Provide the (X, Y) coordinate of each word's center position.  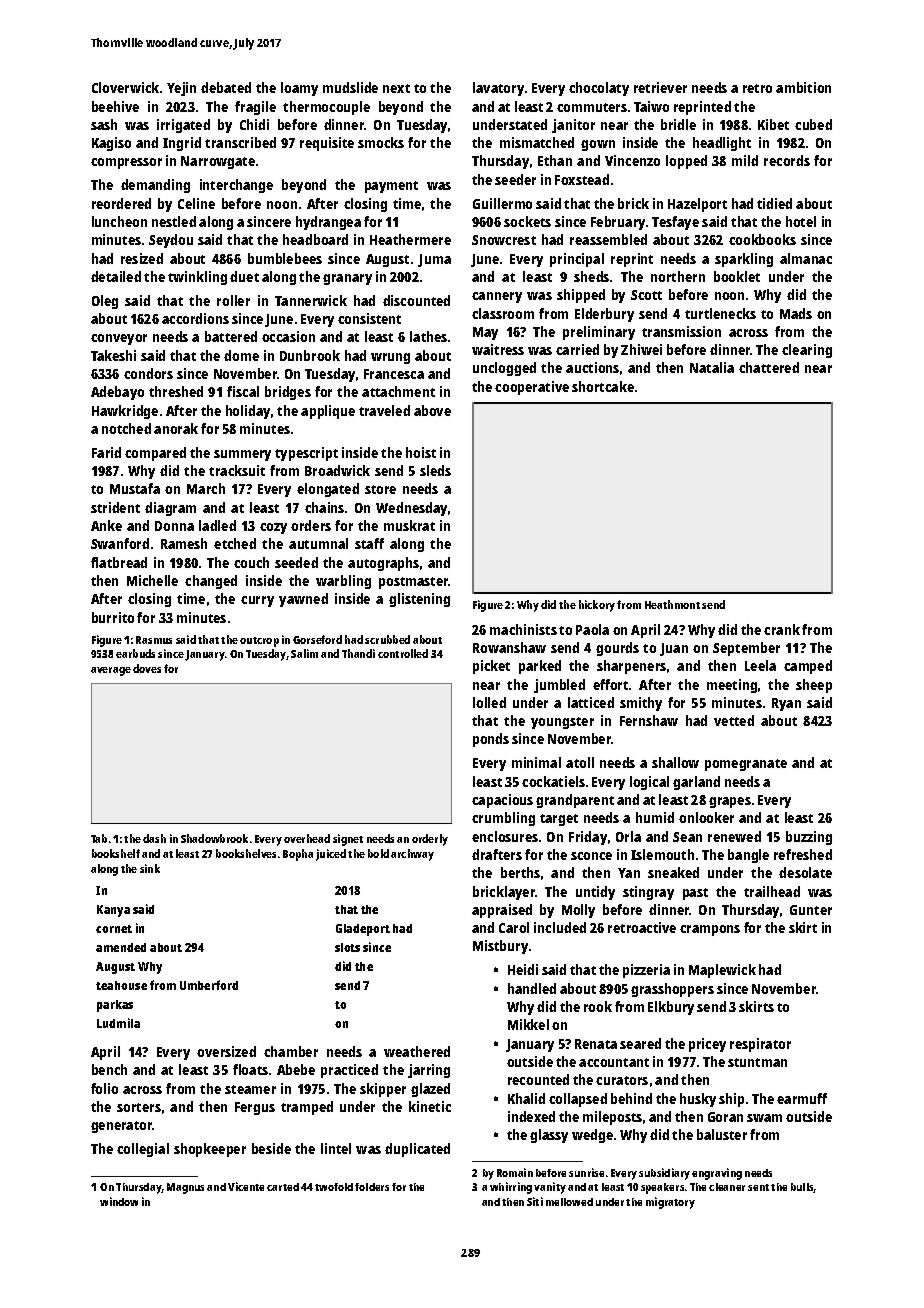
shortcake (603, 386)
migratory (670, 1203)
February (618, 223)
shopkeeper (210, 1150)
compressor (126, 163)
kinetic (430, 1106)
